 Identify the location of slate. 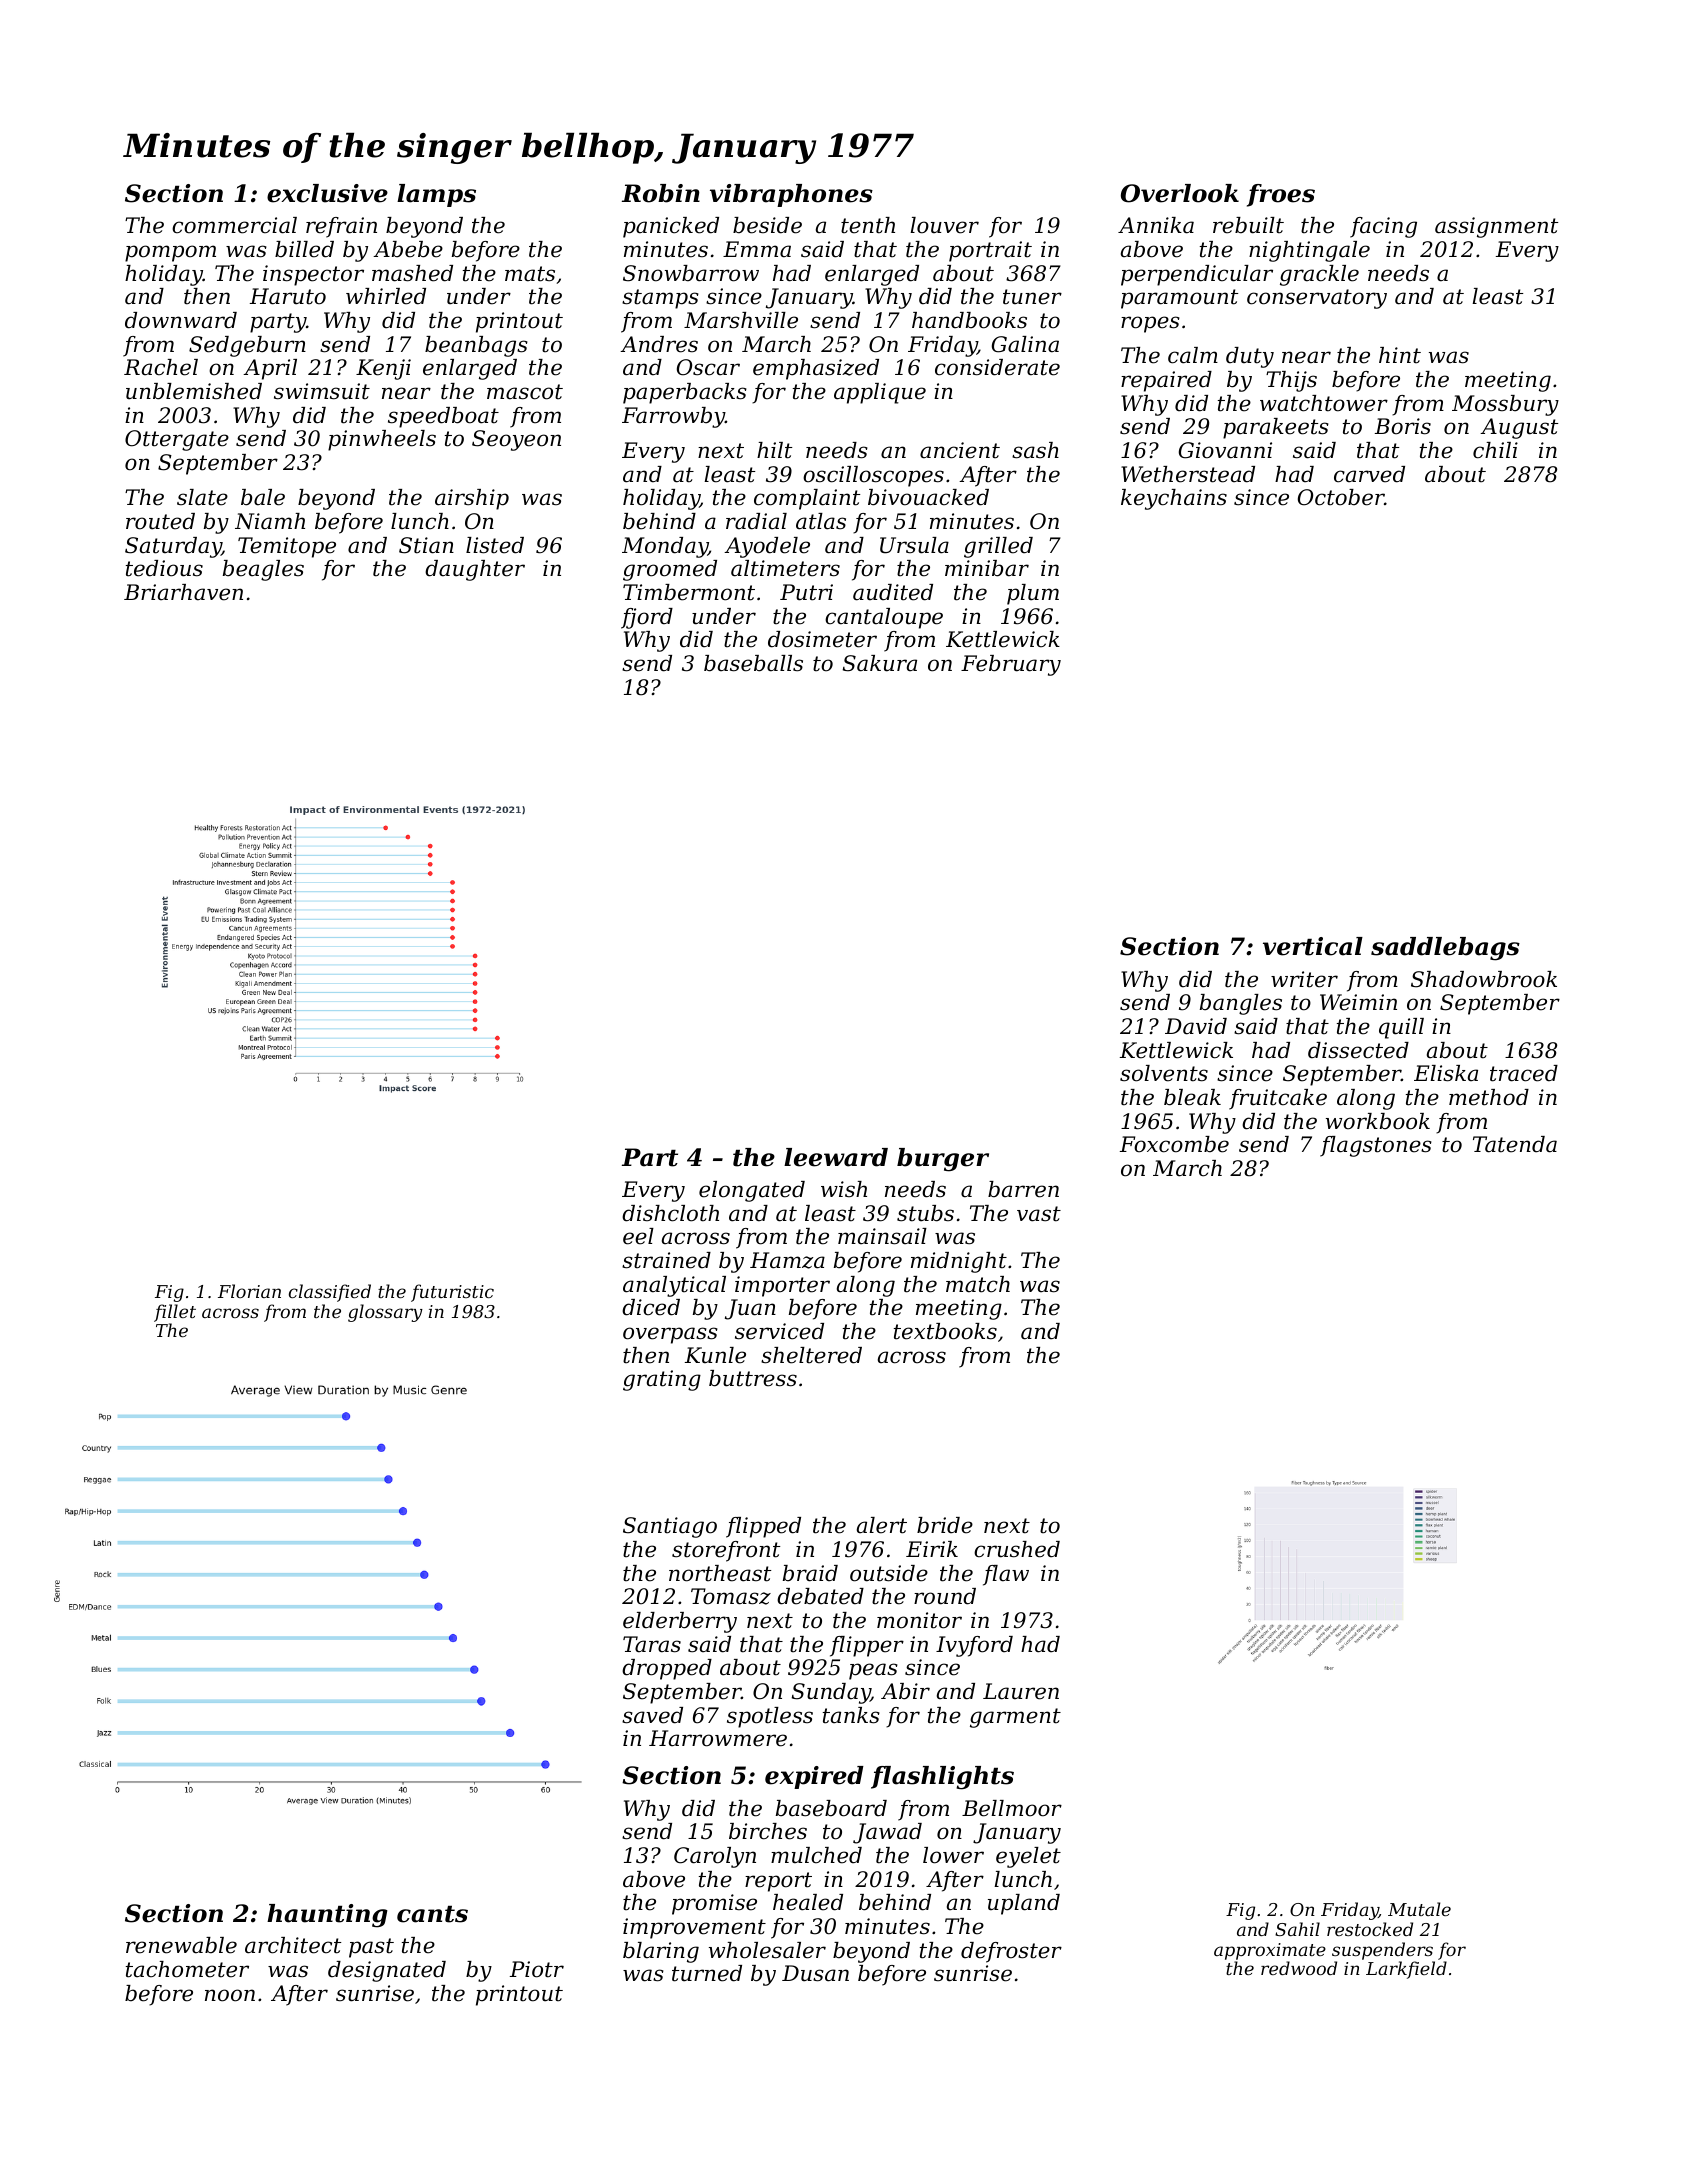
(202, 497).
